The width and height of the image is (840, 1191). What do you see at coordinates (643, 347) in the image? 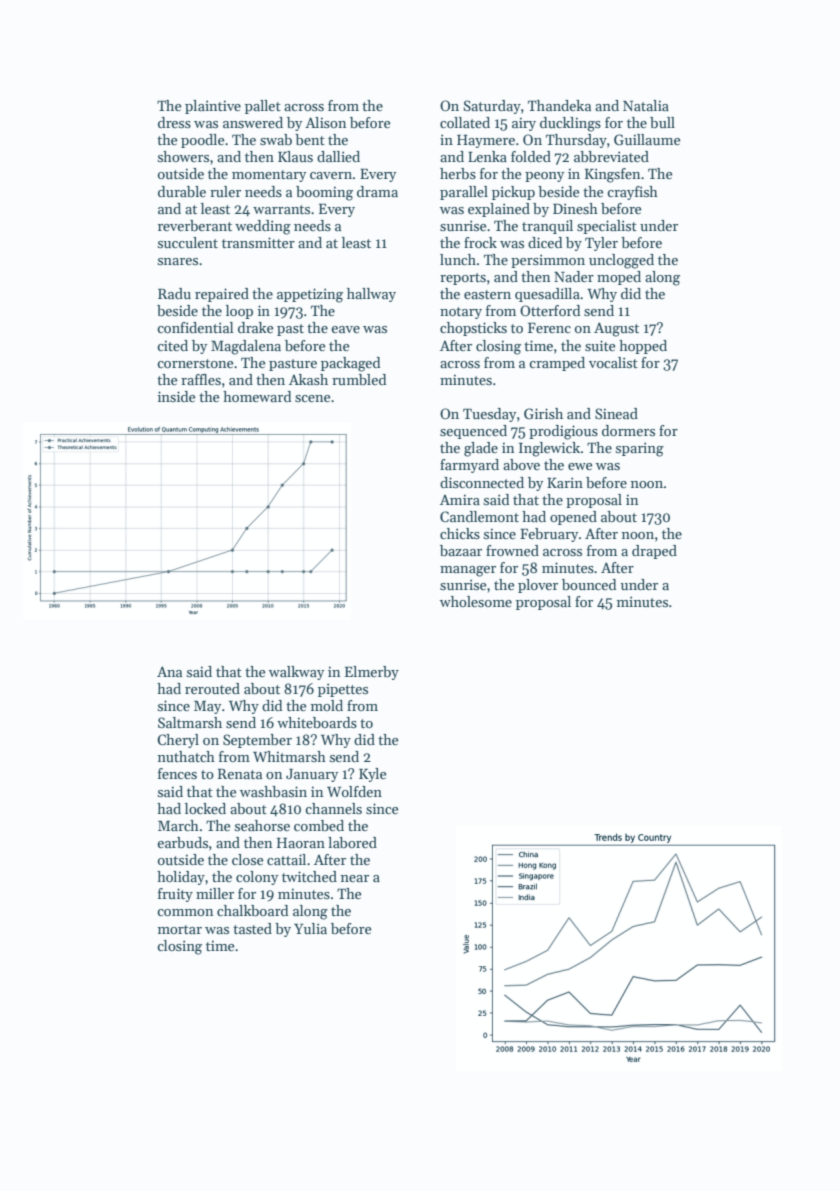
I see `hopped` at bounding box center [643, 347].
